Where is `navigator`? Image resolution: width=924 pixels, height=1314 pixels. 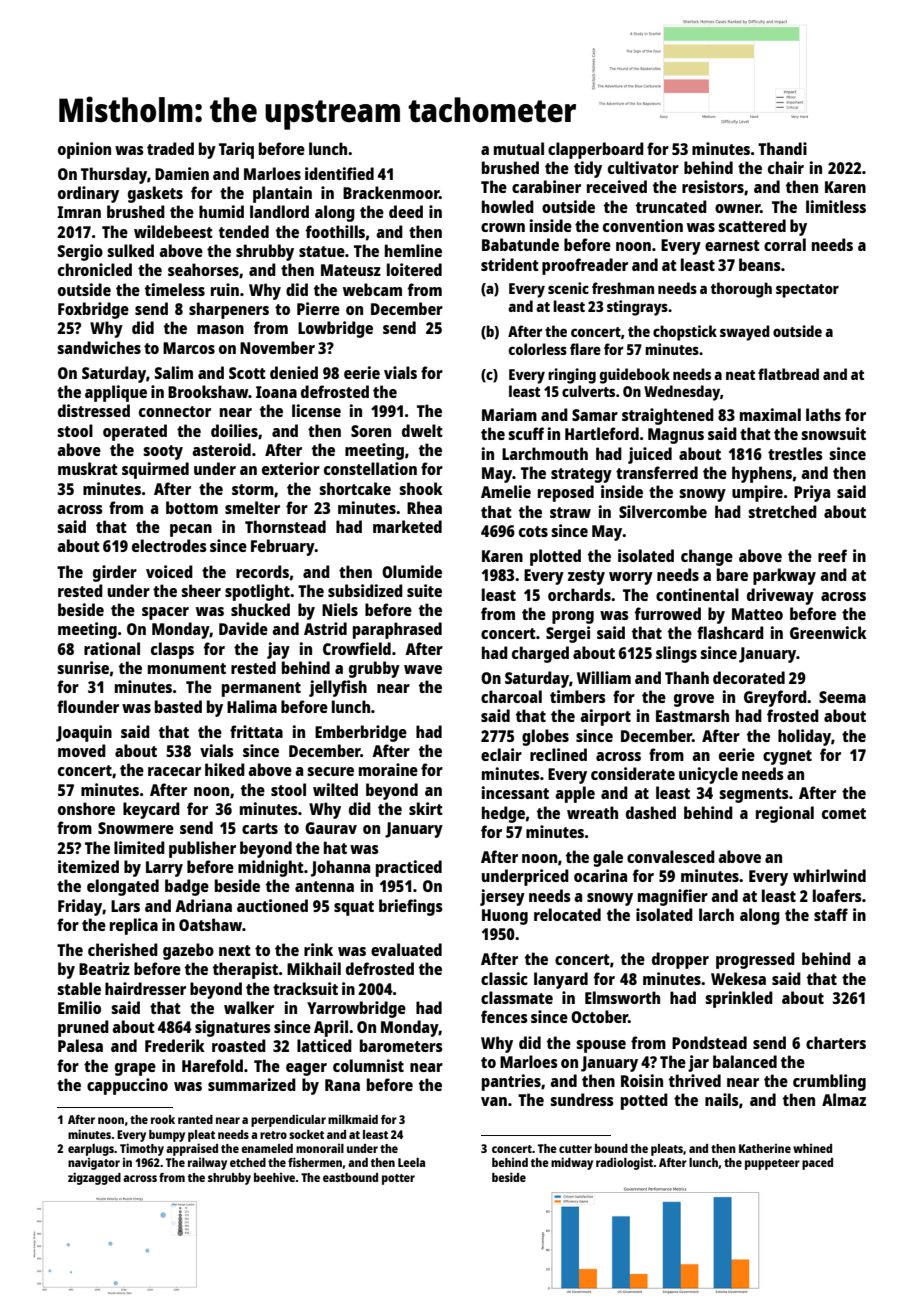 navigator is located at coordinates (94, 1163).
